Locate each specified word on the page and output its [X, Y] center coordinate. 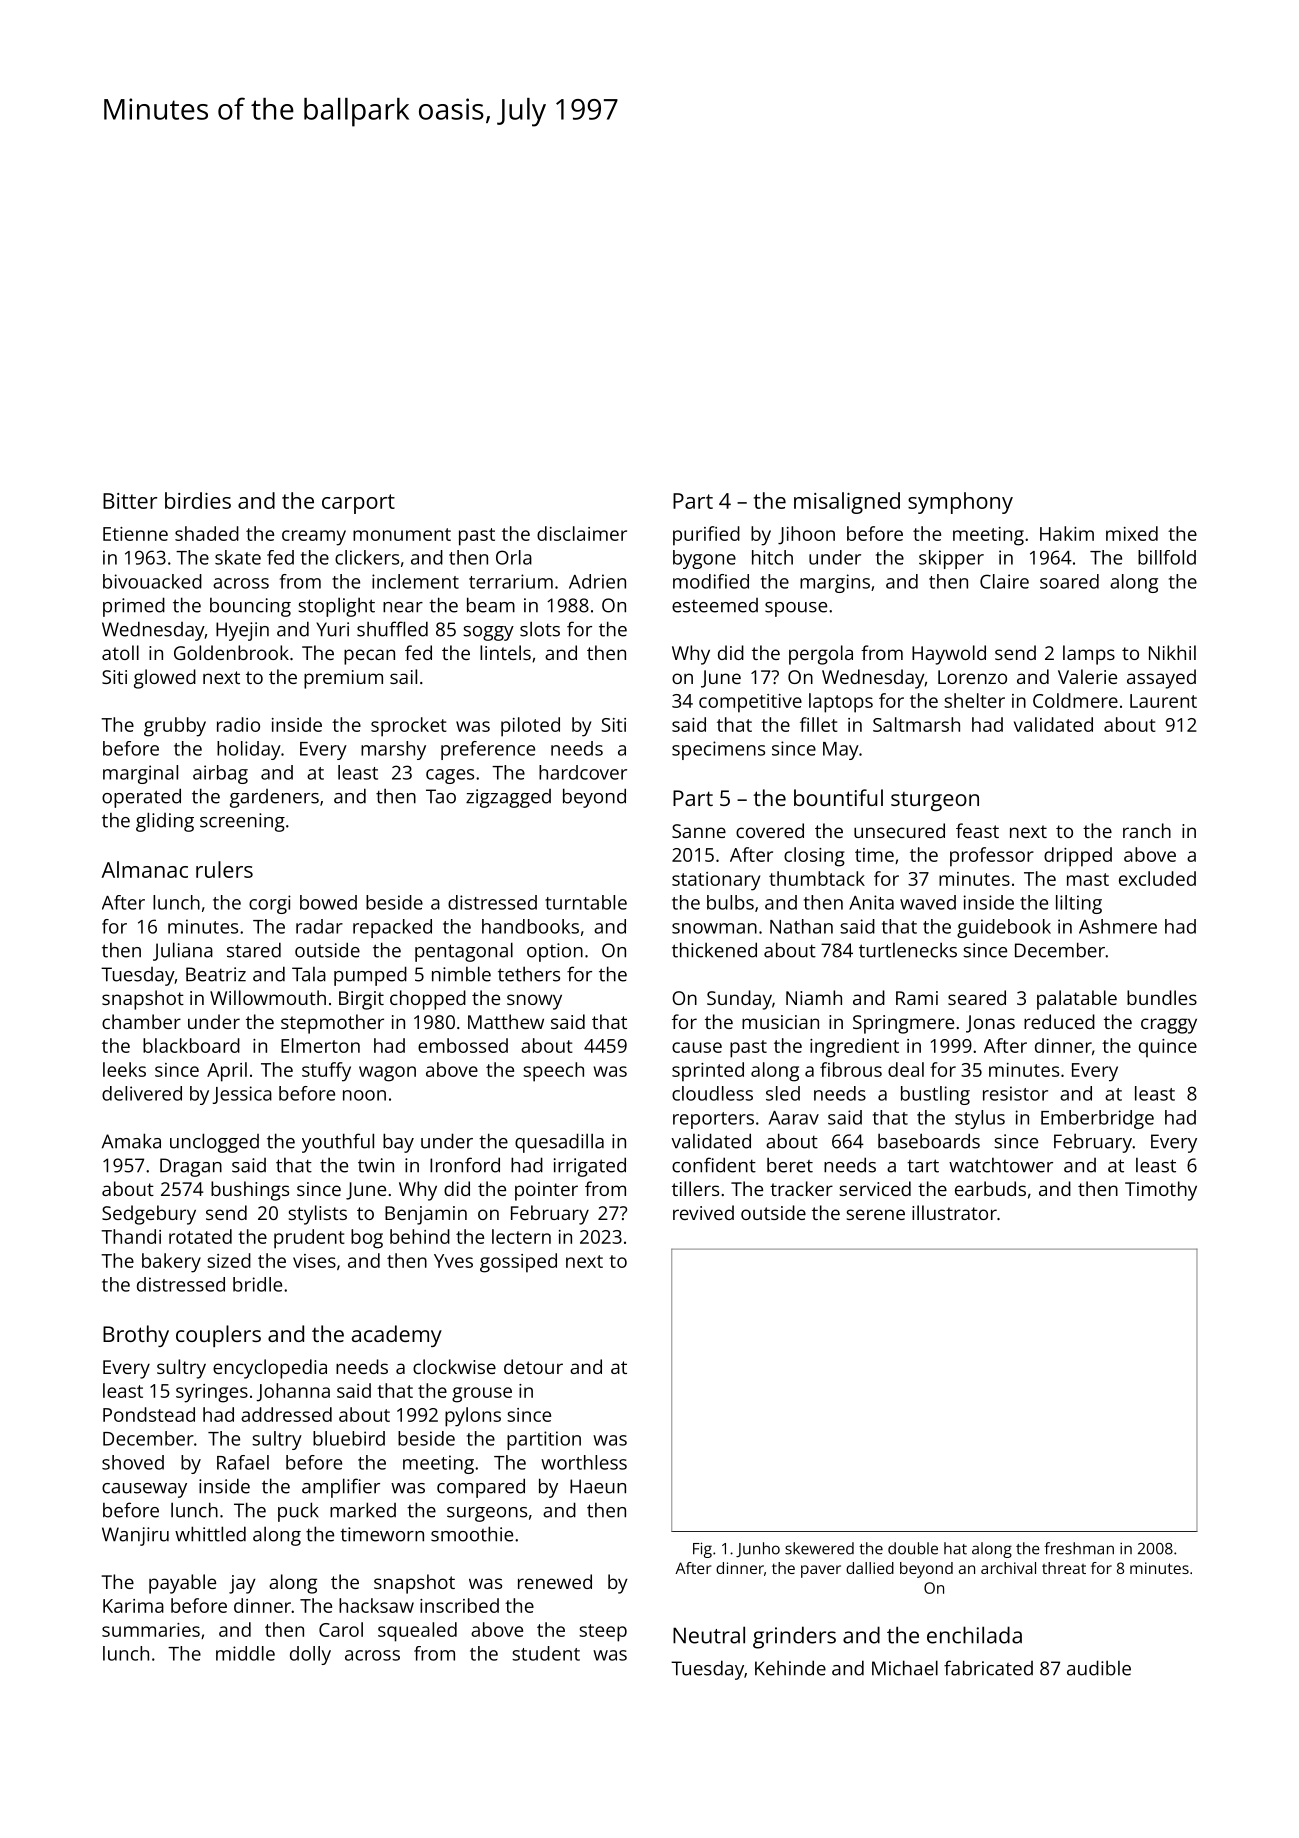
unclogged [214, 1143]
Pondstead [149, 1414]
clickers [367, 557]
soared [1069, 581]
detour [533, 1366]
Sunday [739, 1000]
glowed [165, 679]
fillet [819, 724]
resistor [1015, 1093]
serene [876, 1214]
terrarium [511, 581]
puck [298, 1512]
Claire [1004, 581]
